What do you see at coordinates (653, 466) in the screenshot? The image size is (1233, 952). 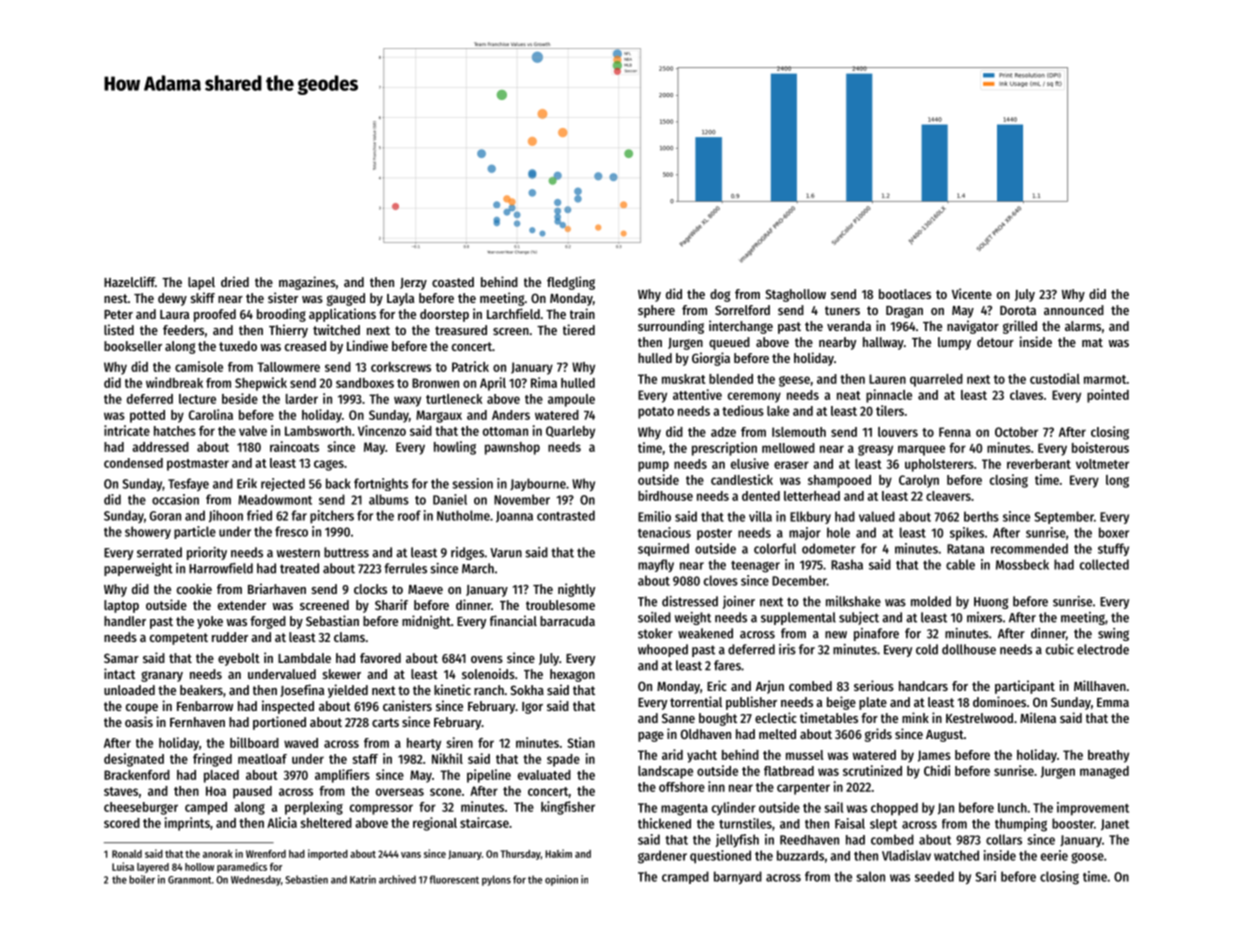 I see `pump` at bounding box center [653, 466].
